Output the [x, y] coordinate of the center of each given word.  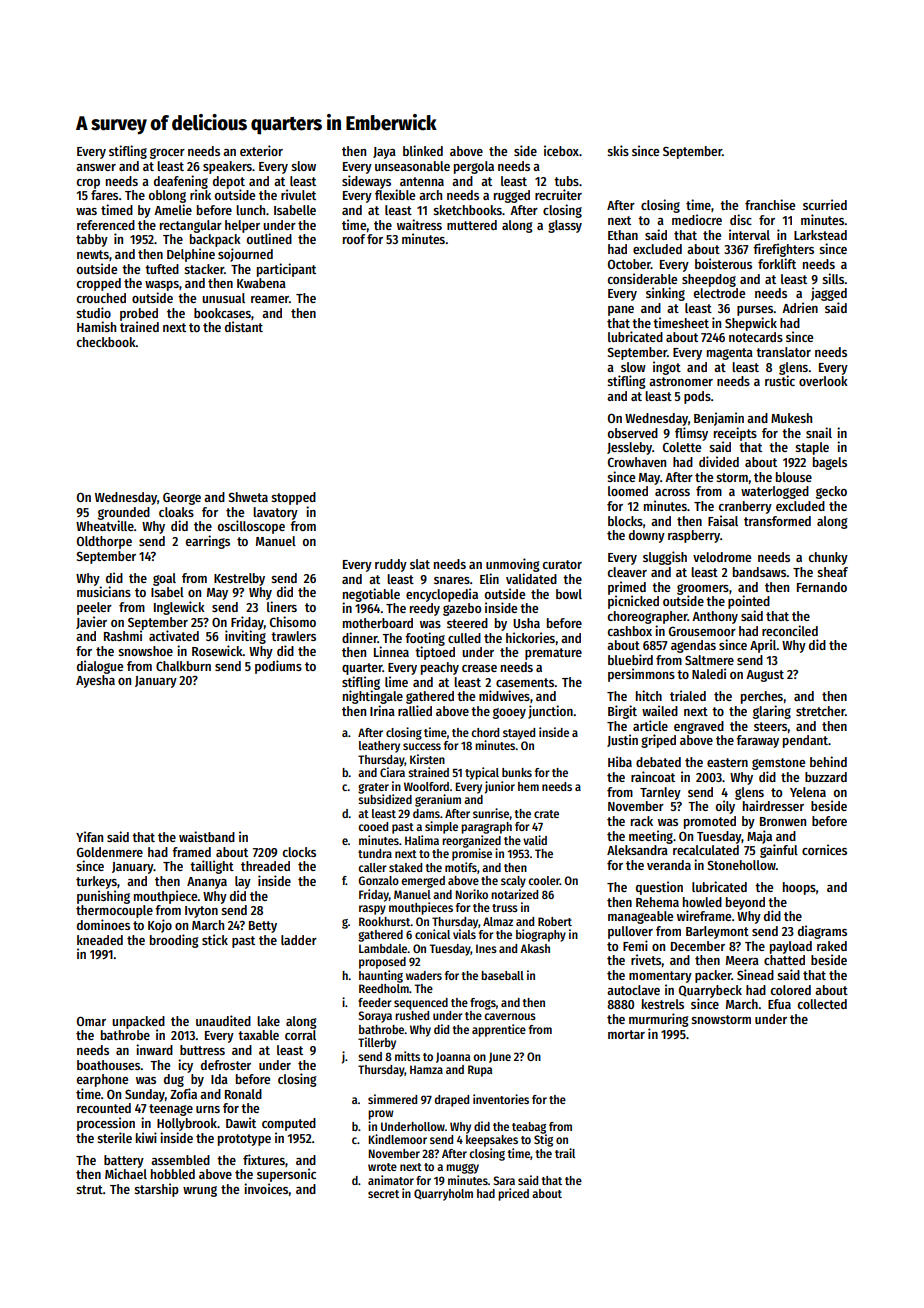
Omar [91, 1021]
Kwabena [261, 283]
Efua [779, 1004]
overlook [823, 381]
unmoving [513, 565]
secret [383, 1194]
